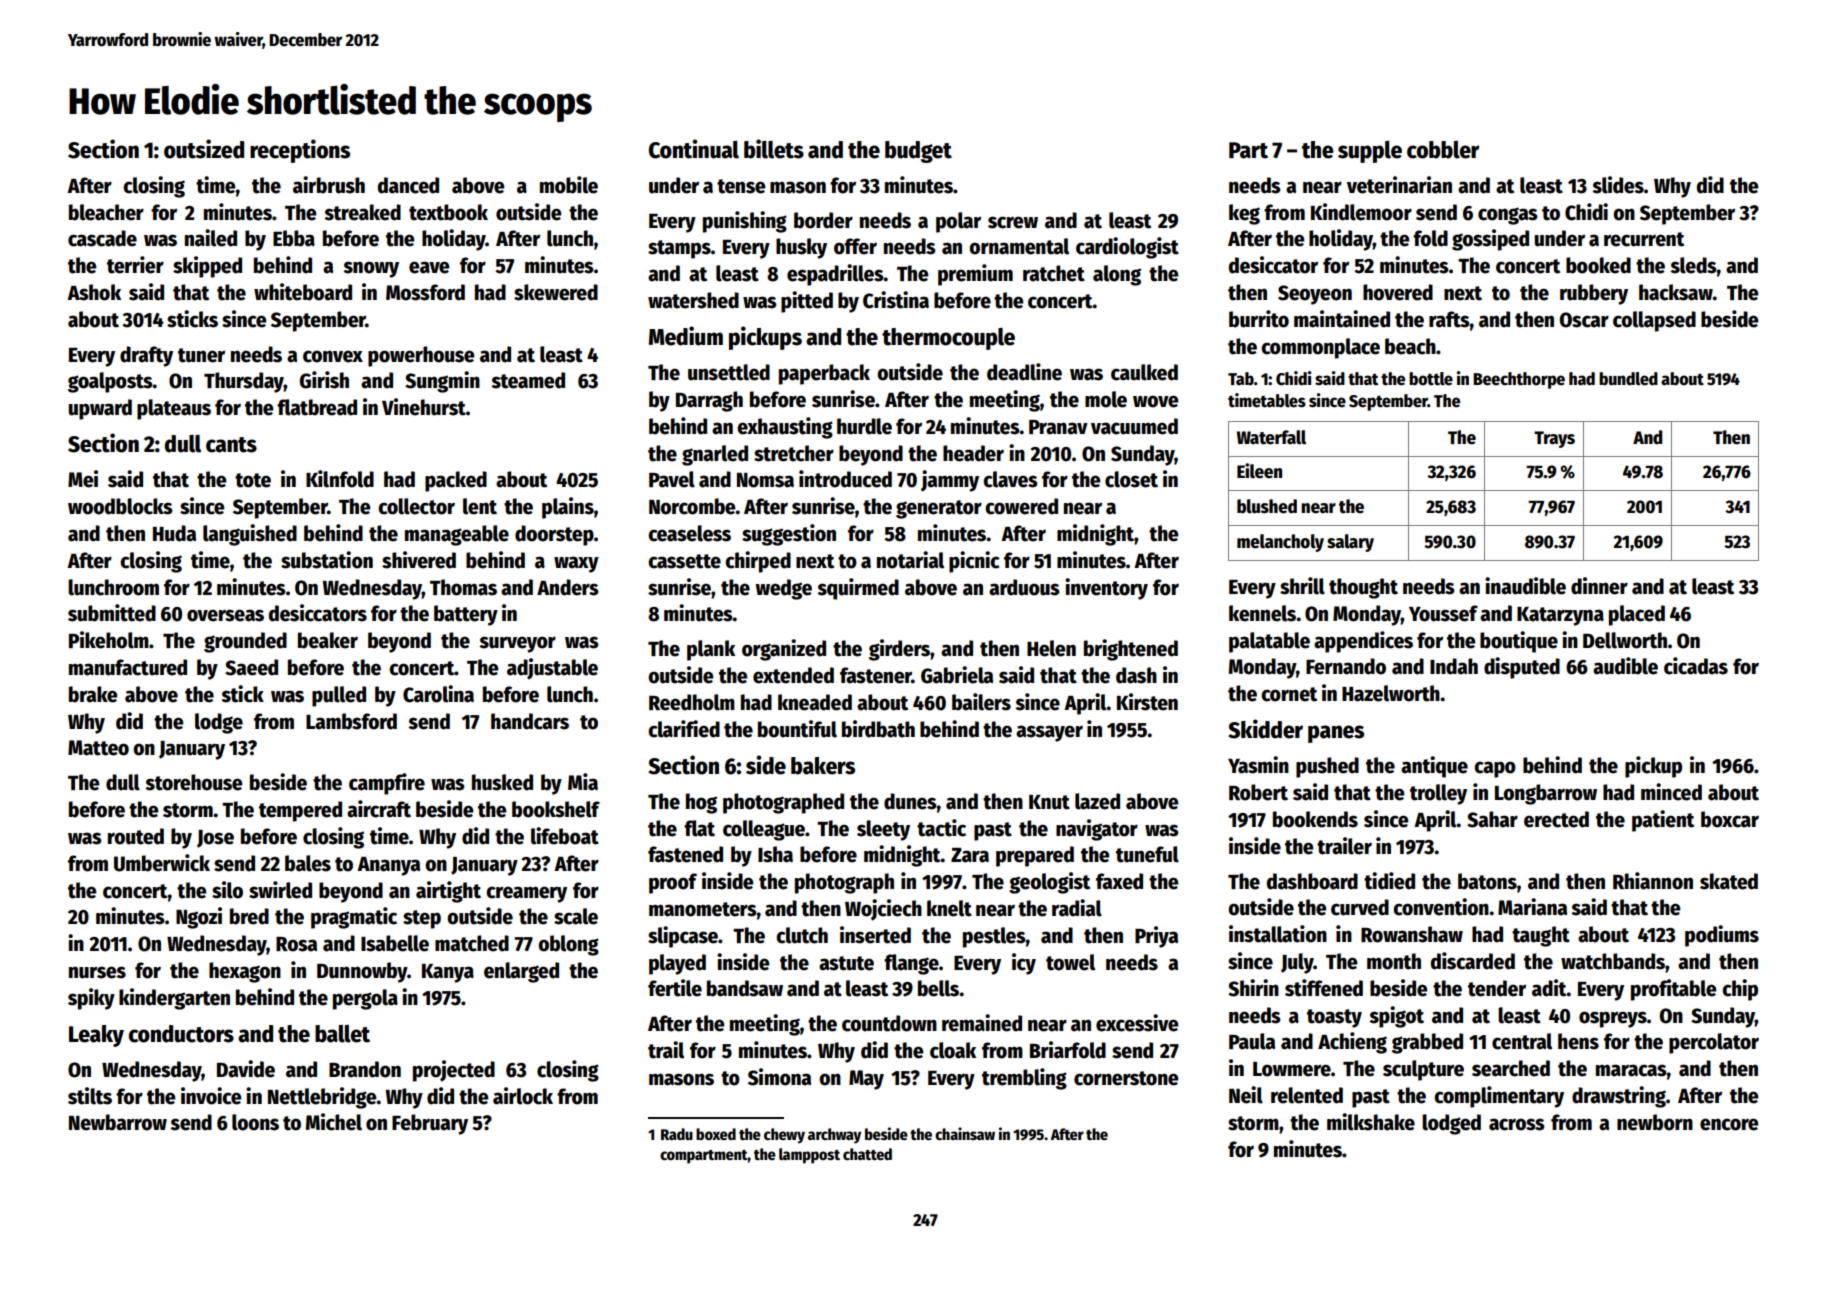  Describe the element at coordinates (910, 560) in the document. I see `notarial` at that location.
